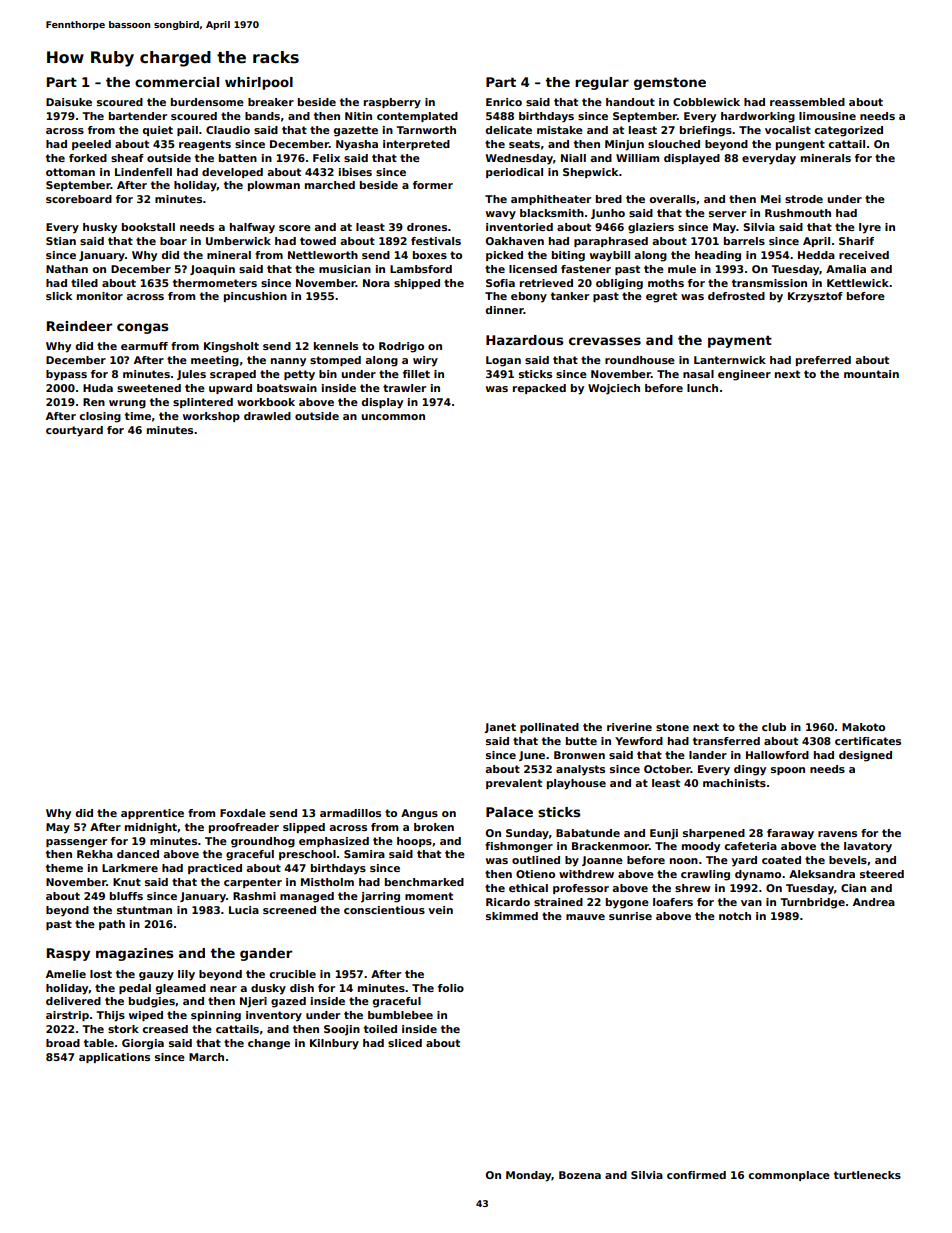 The width and height of the image is (952, 1233). Describe the element at coordinates (243, 813) in the image. I see `Foxdale` at that location.
